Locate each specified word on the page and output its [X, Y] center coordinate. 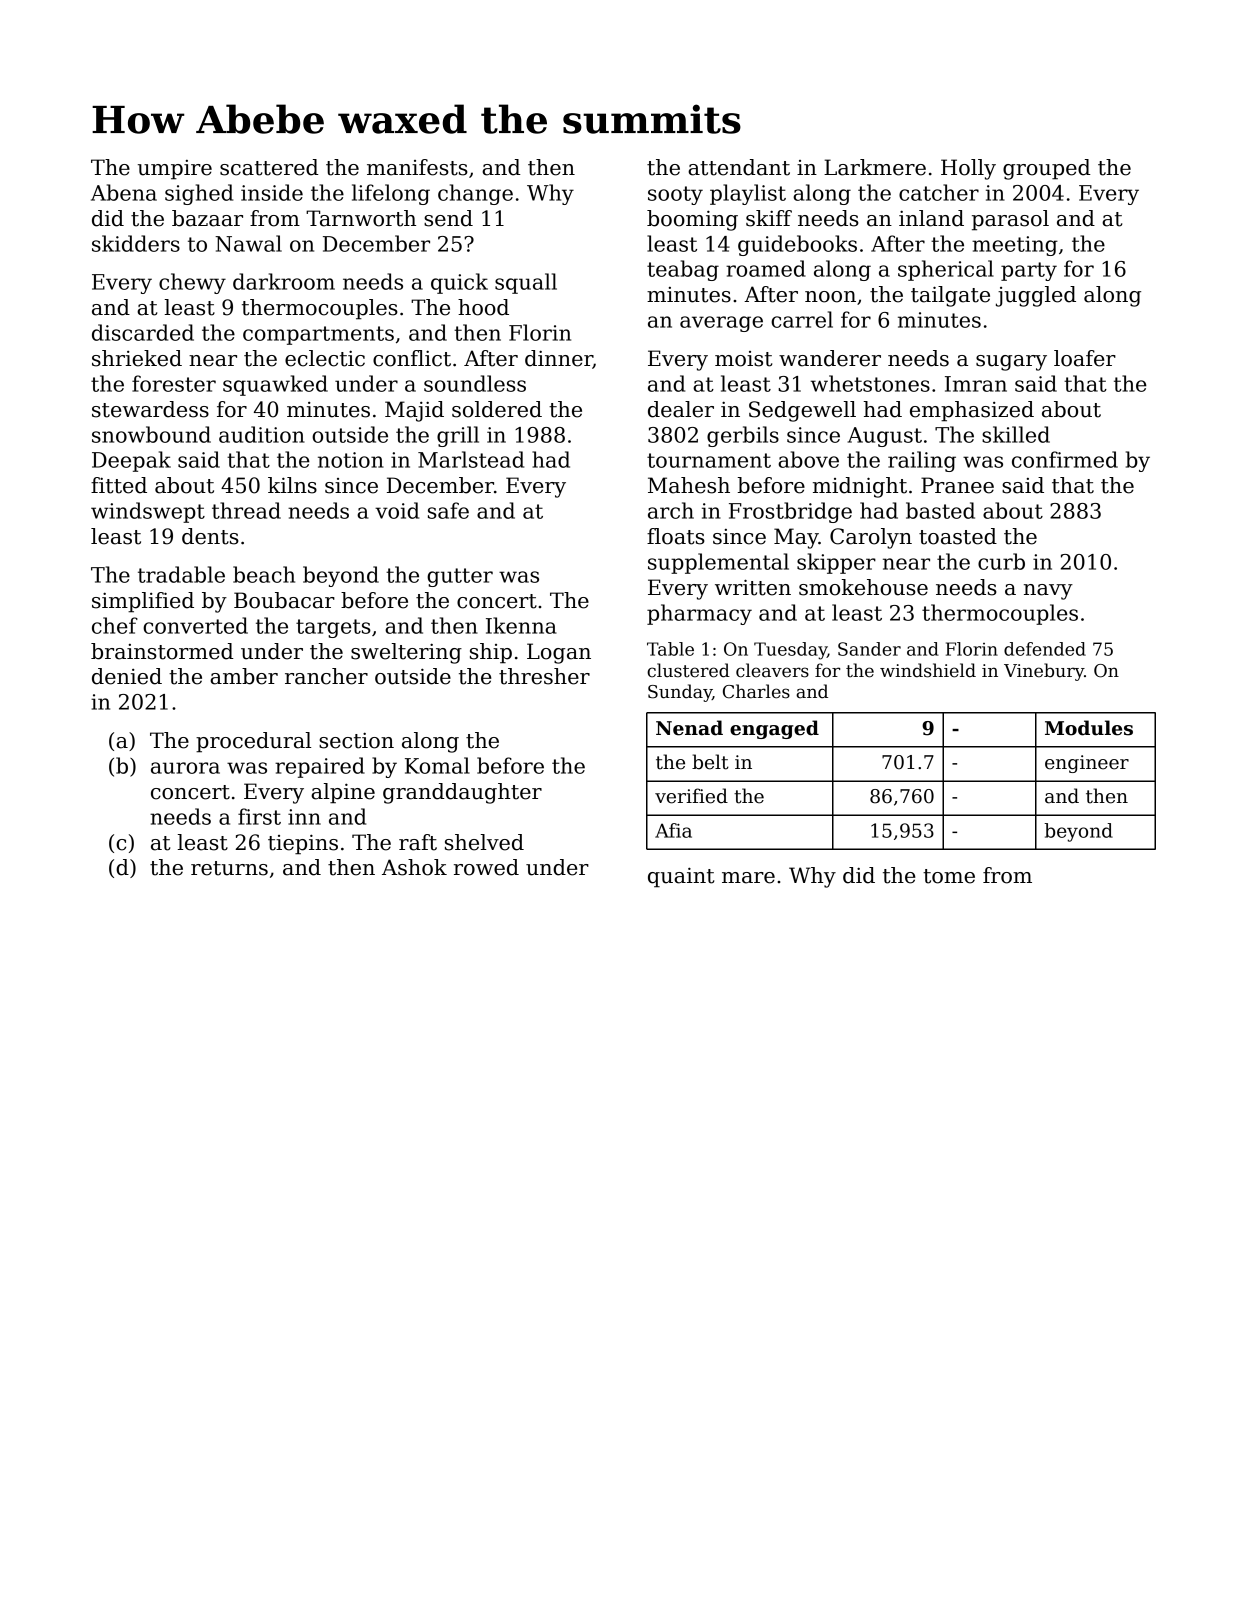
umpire [175, 170]
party [1029, 271]
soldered [497, 409]
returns [229, 868]
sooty [675, 195]
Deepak [131, 461]
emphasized [972, 411]
